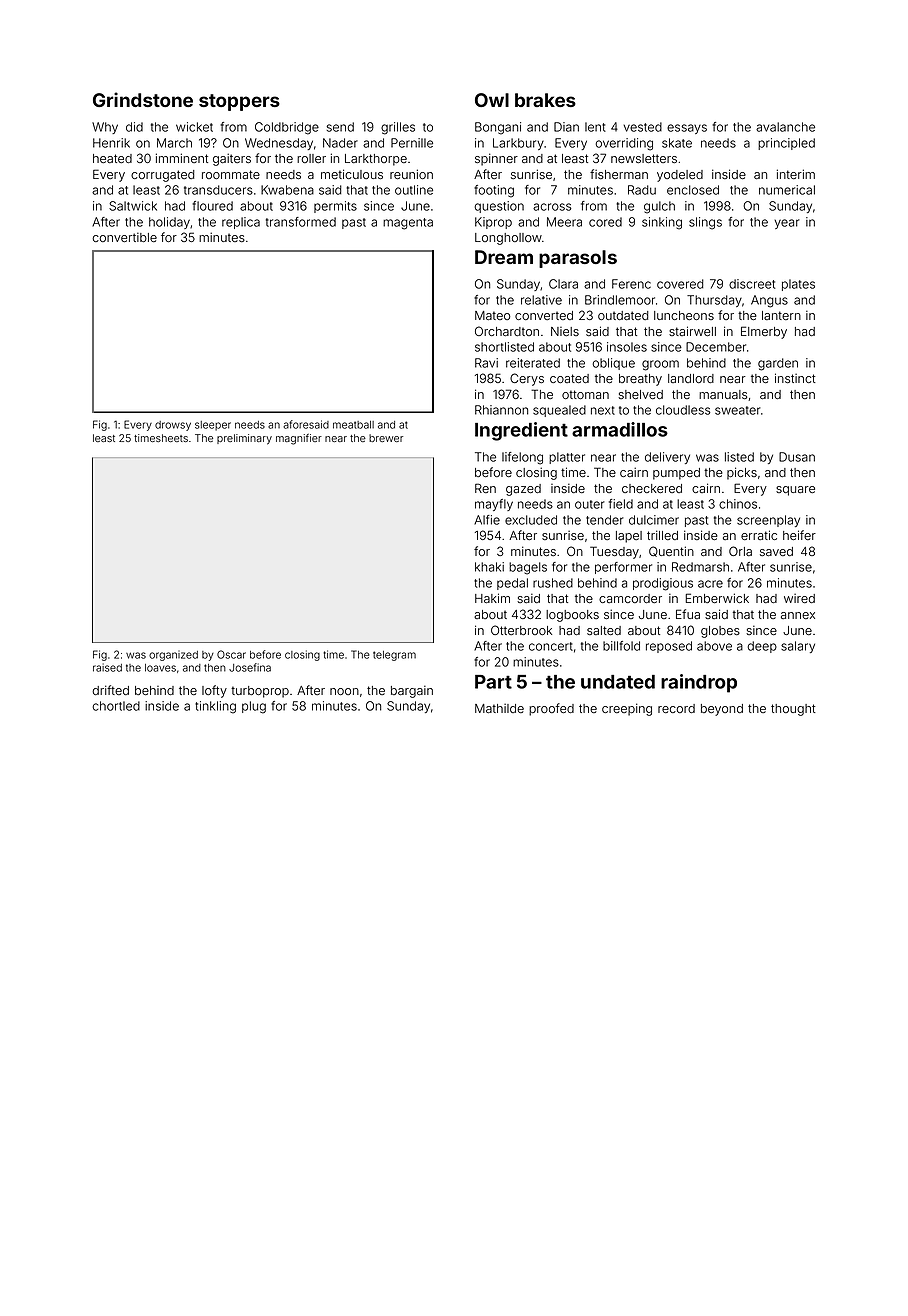 The width and height of the screenshot is (908, 1316). I want to click on brakes, so click(545, 100).
